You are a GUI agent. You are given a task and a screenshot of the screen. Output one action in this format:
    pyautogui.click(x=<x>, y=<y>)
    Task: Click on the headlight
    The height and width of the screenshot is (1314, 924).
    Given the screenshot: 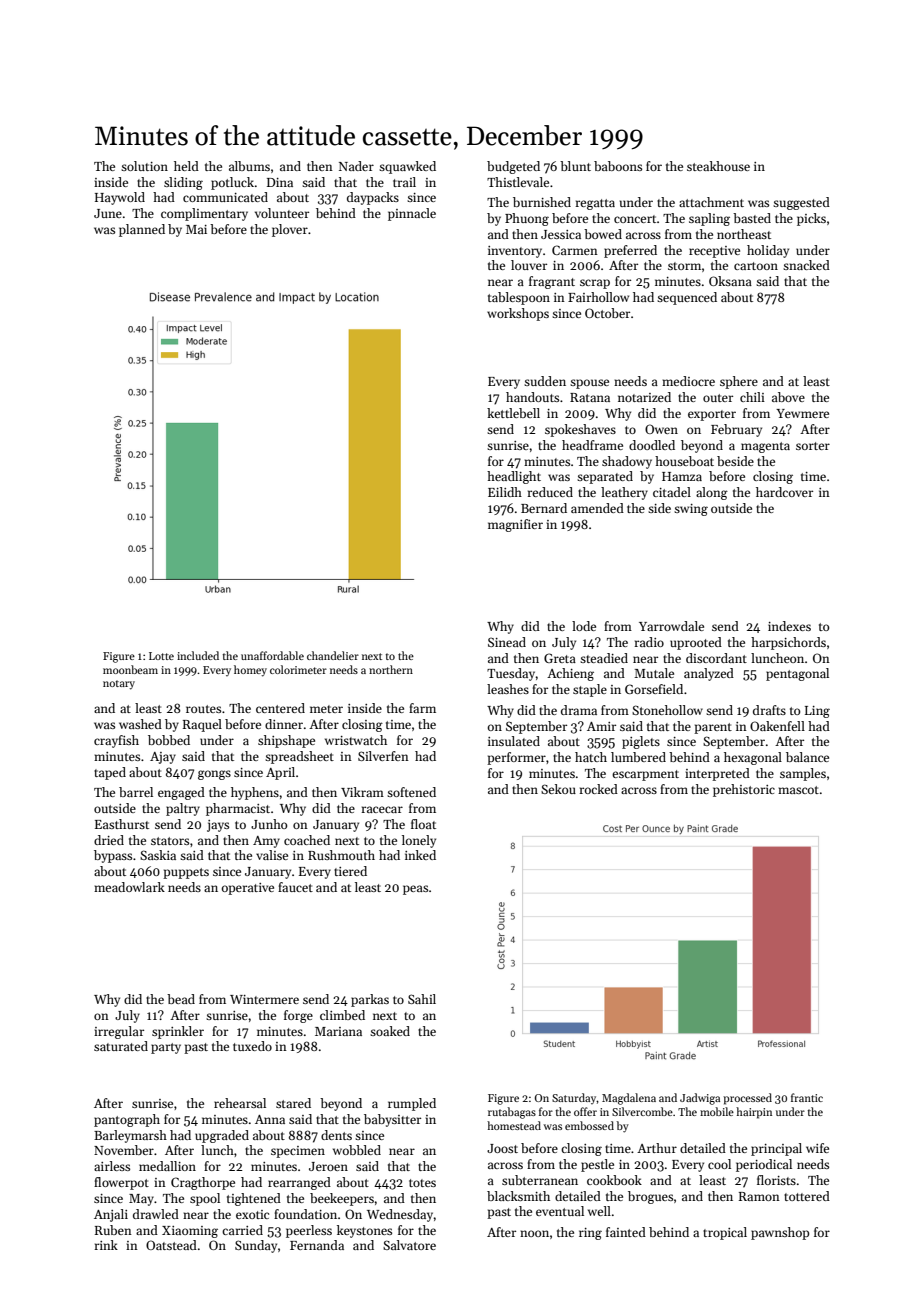 What is the action you would take?
    pyautogui.click(x=514, y=477)
